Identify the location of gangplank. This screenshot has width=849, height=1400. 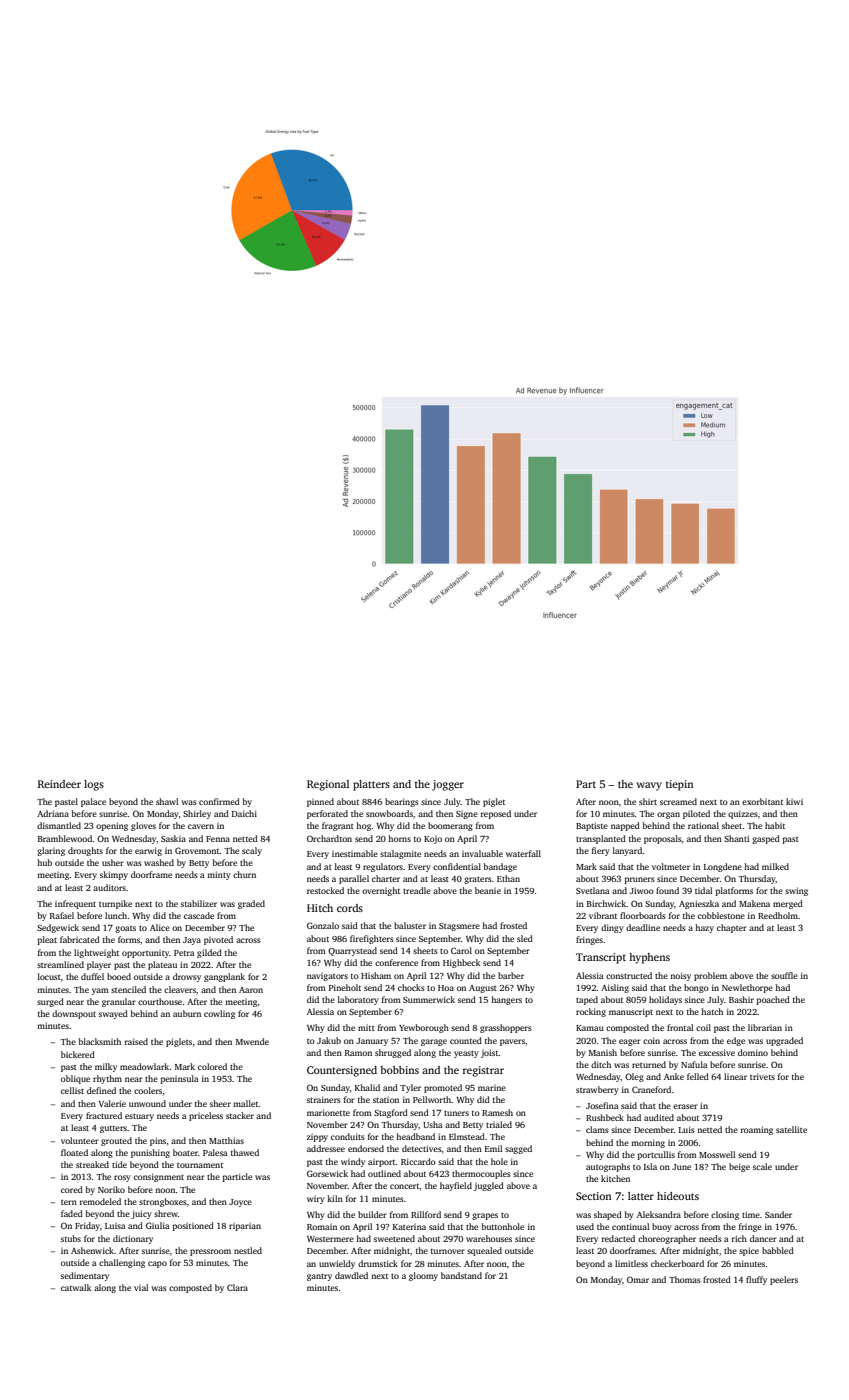
(224, 977).
